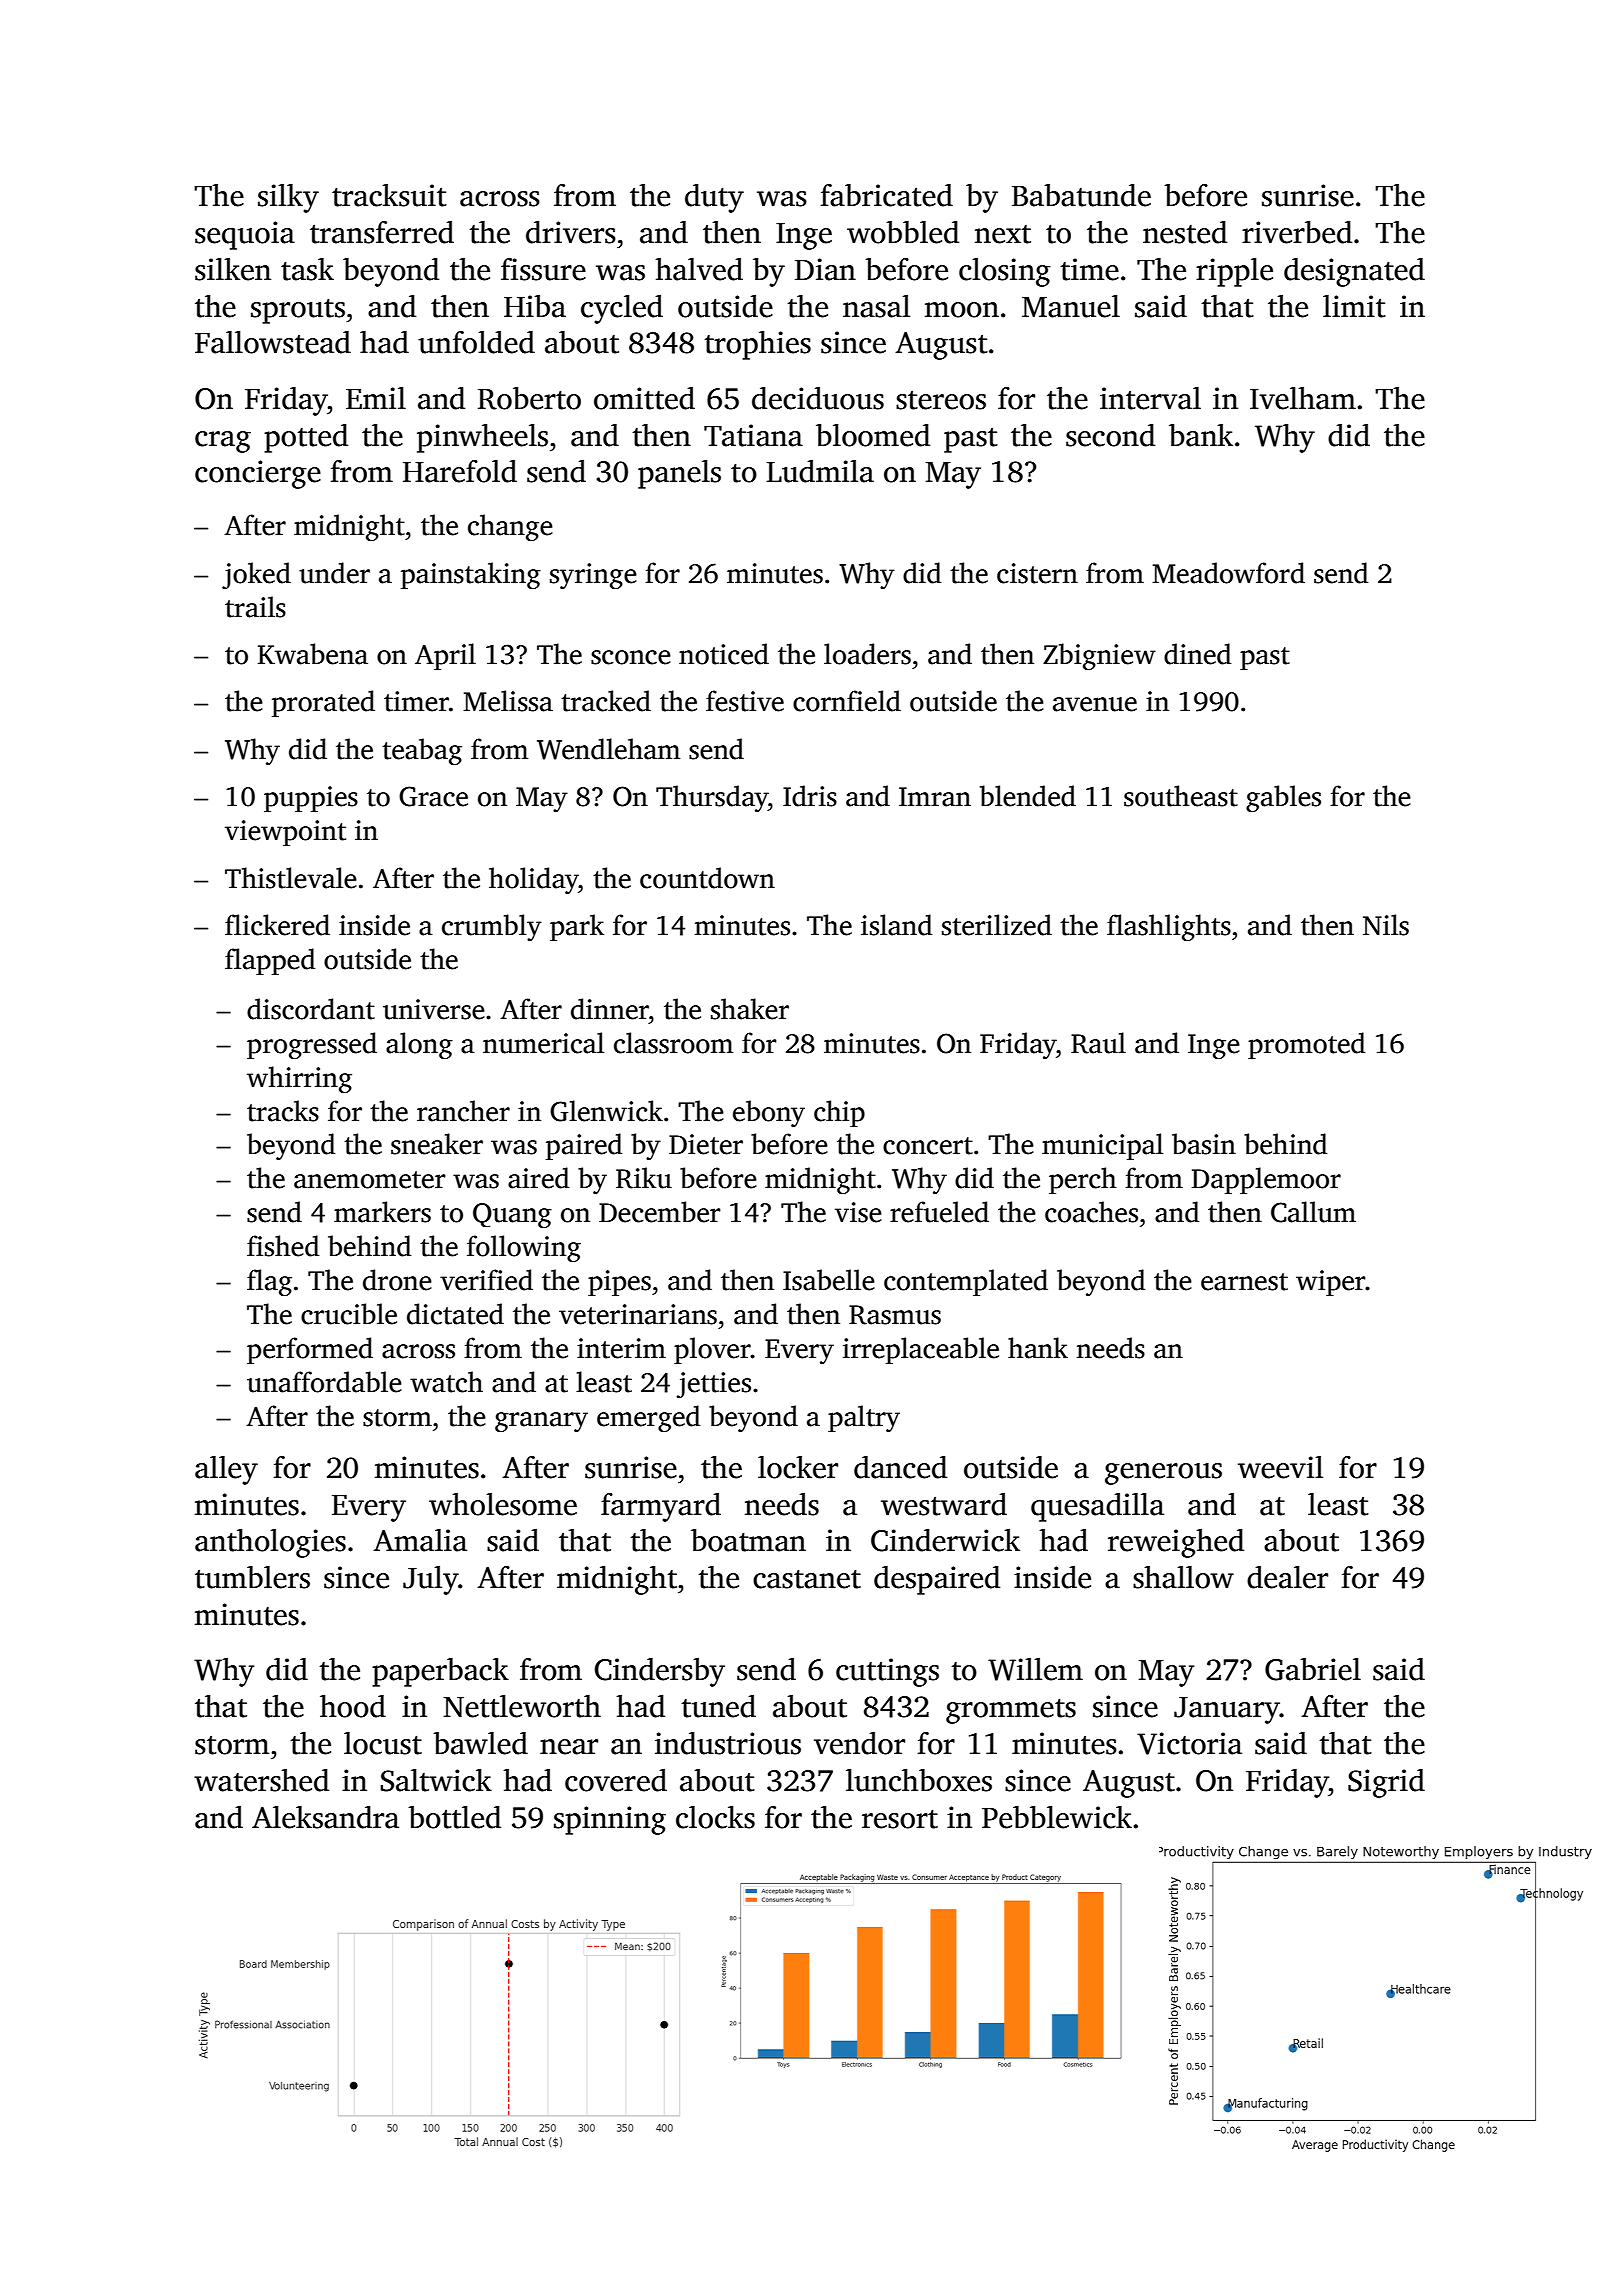 The width and height of the page is (1620, 2292). Describe the element at coordinates (896, 925) in the page. I see `island` at that location.
